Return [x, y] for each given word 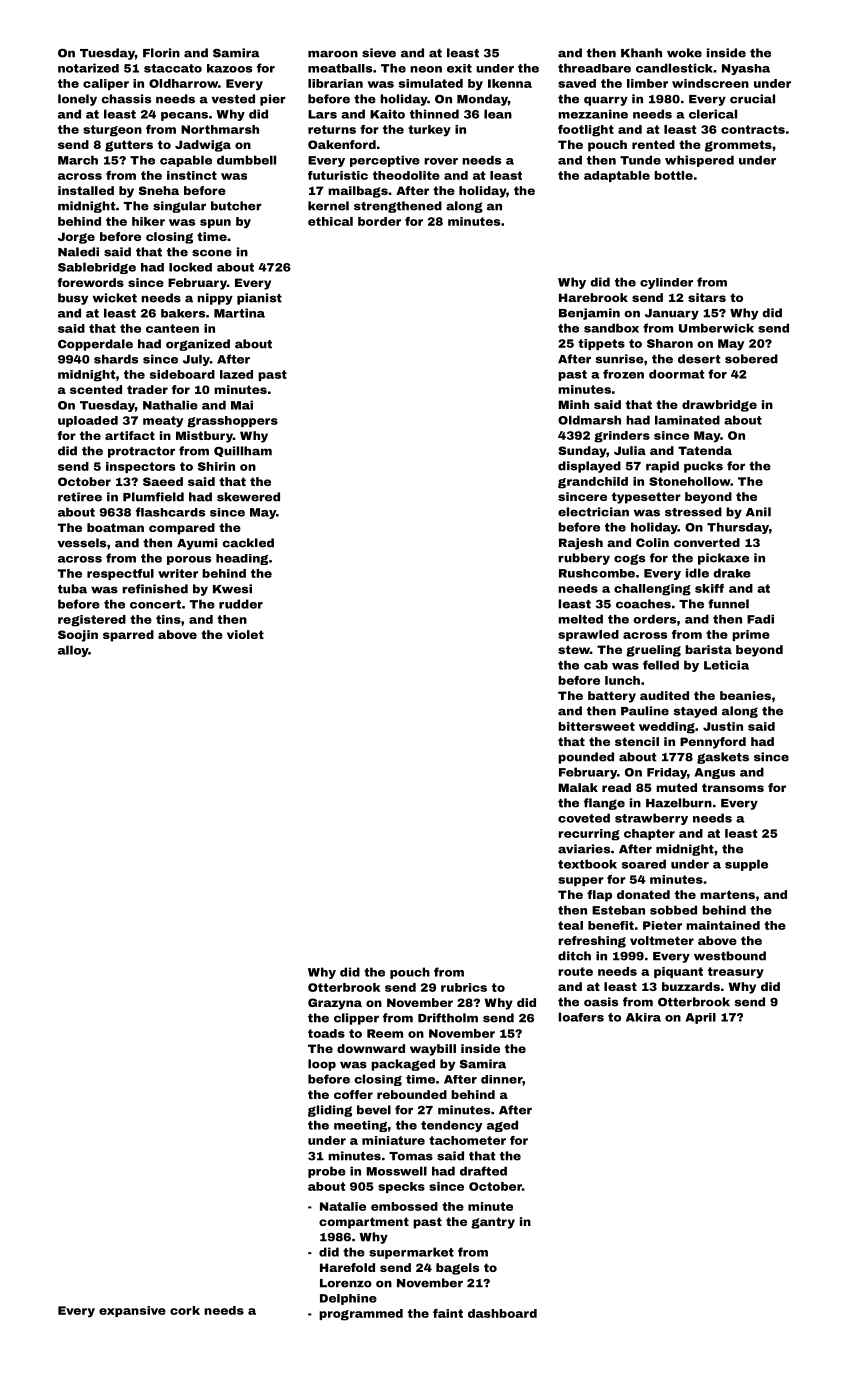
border [379, 221]
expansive [132, 1311]
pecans [184, 116]
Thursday [738, 528]
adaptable [617, 176]
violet [245, 634]
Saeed [163, 481]
